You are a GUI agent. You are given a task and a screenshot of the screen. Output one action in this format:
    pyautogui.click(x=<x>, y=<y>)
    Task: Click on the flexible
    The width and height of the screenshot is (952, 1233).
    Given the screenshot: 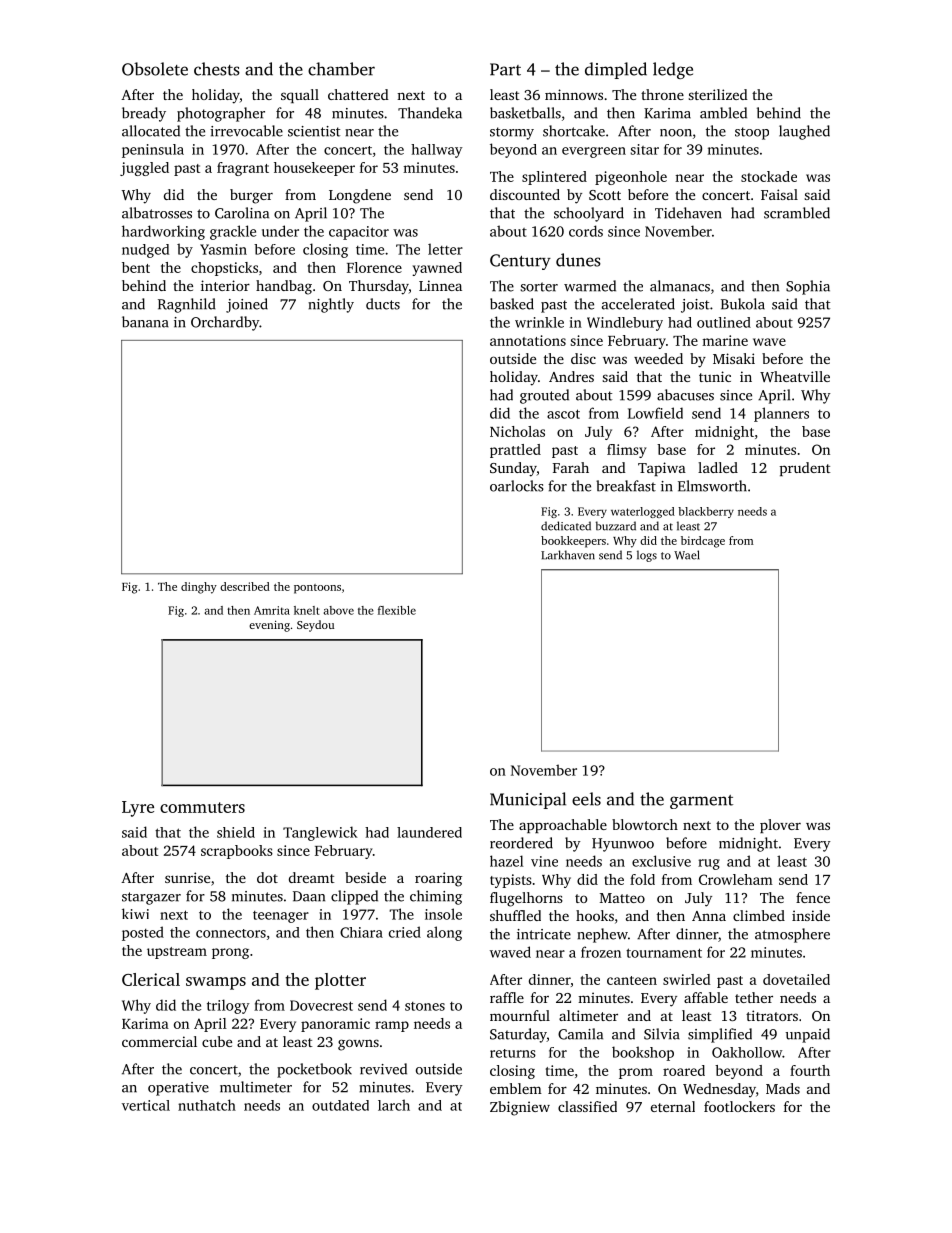 What is the action you would take?
    pyautogui.click(x=397, y=610)
